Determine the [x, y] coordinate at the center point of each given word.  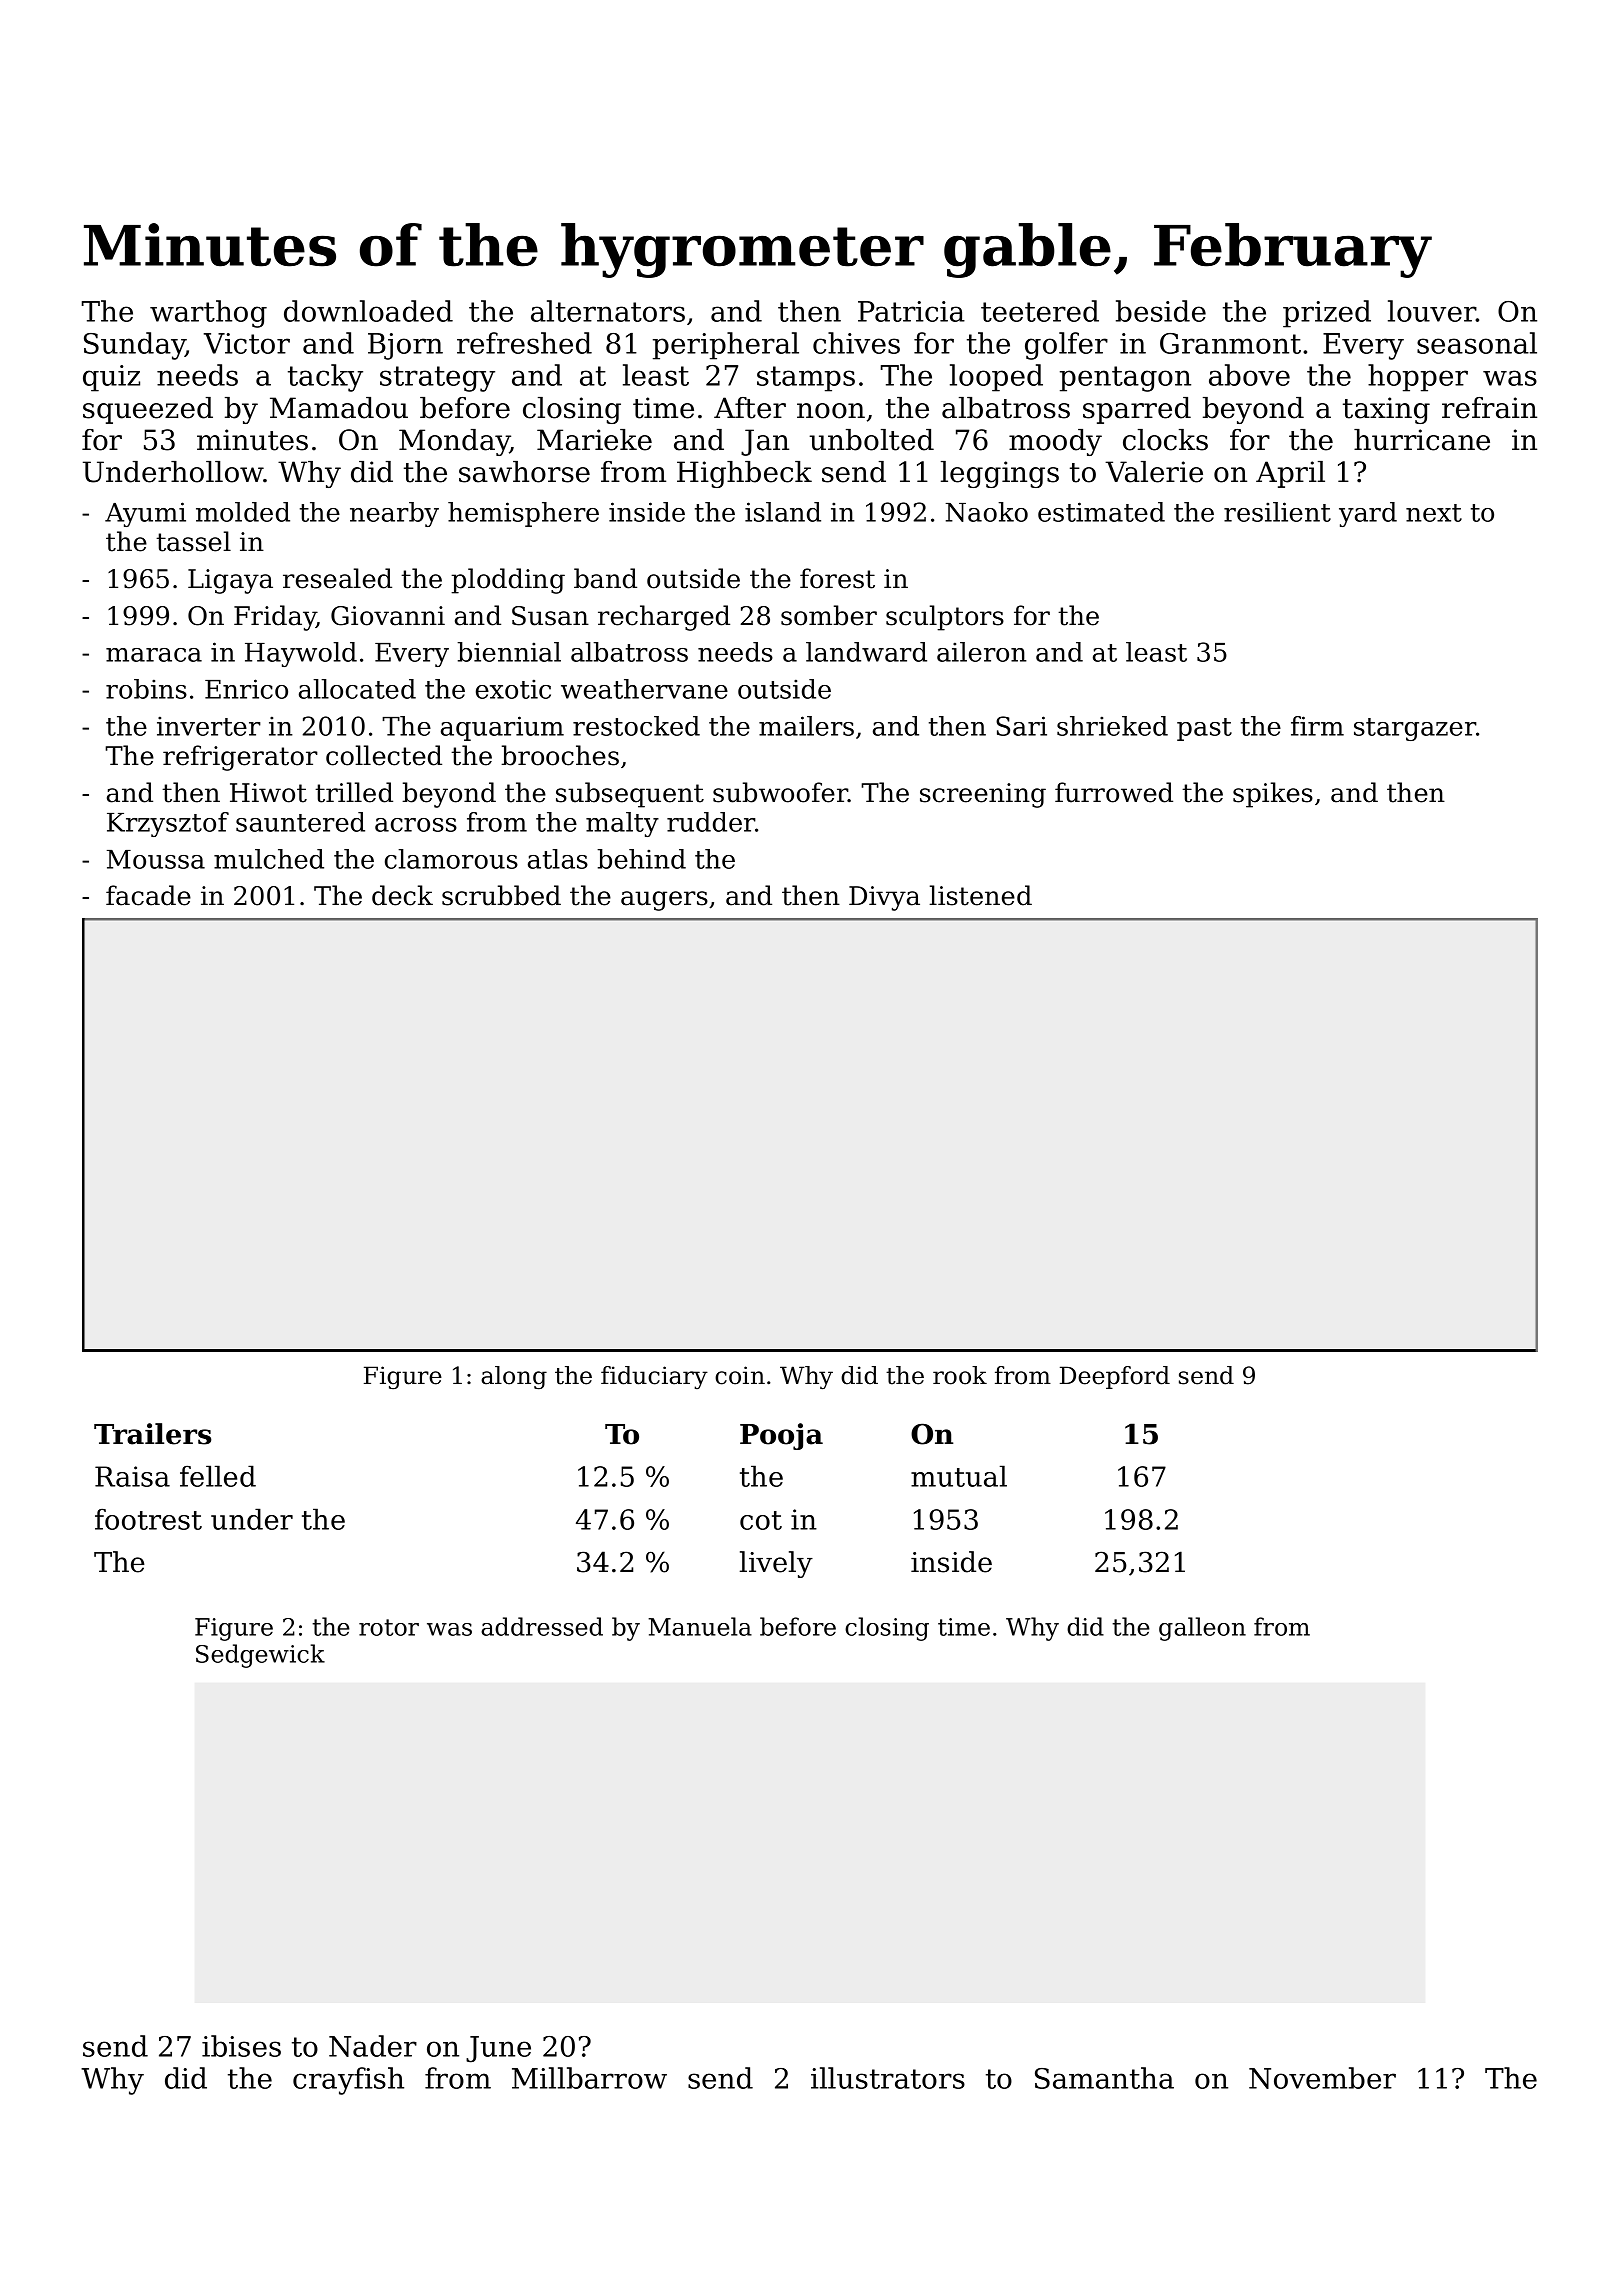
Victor [247, 343]
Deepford [1115, 1377]
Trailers [152, 1434]
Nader [373, 2046]
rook [960, 1375]
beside [1161, 311]
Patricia [911, 311]
